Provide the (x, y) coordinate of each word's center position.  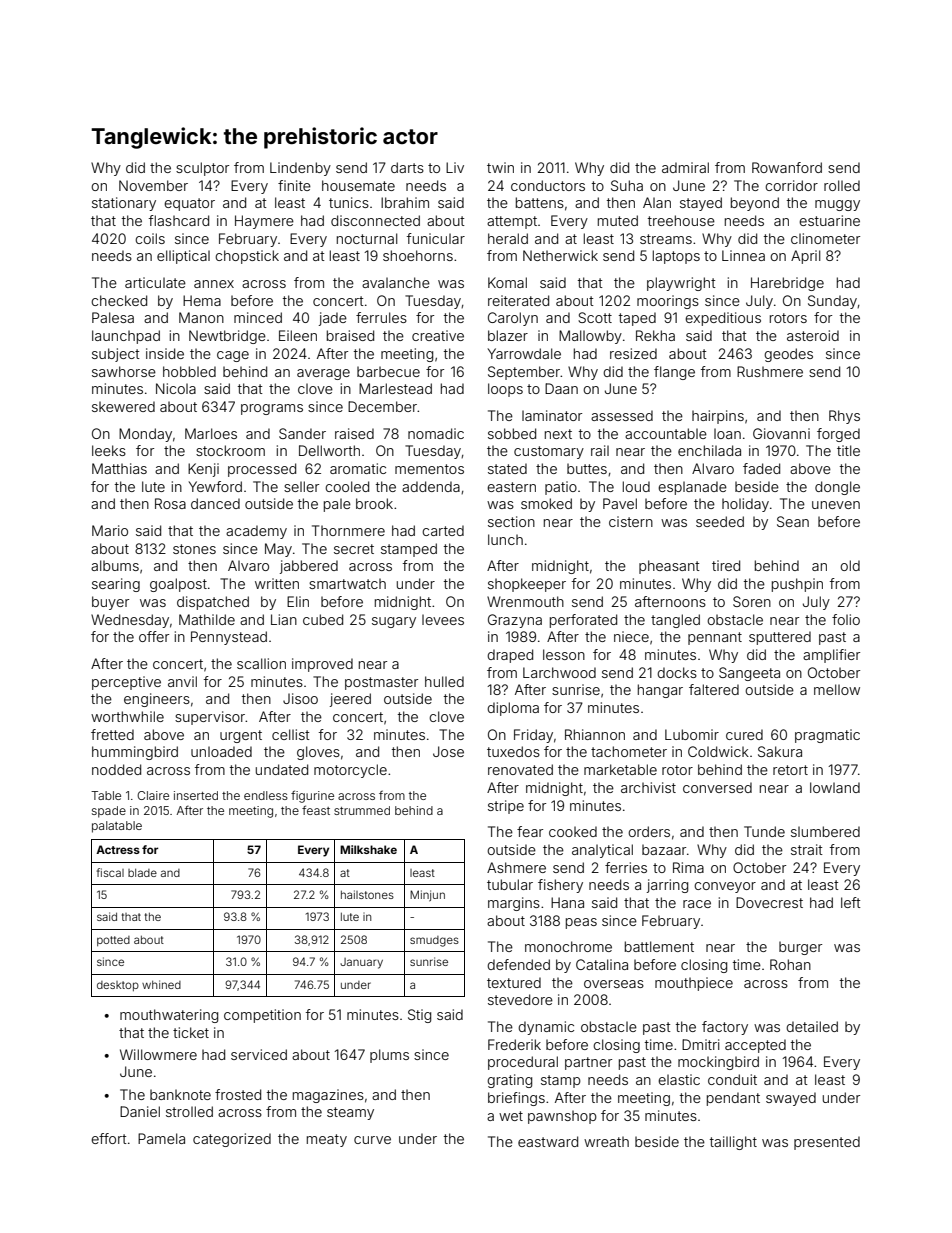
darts (407, 167)
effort (109, 1138)
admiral (685, 167)
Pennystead (229, 638)
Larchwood (559, 672)
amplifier (831, 656)
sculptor (202, 169)
